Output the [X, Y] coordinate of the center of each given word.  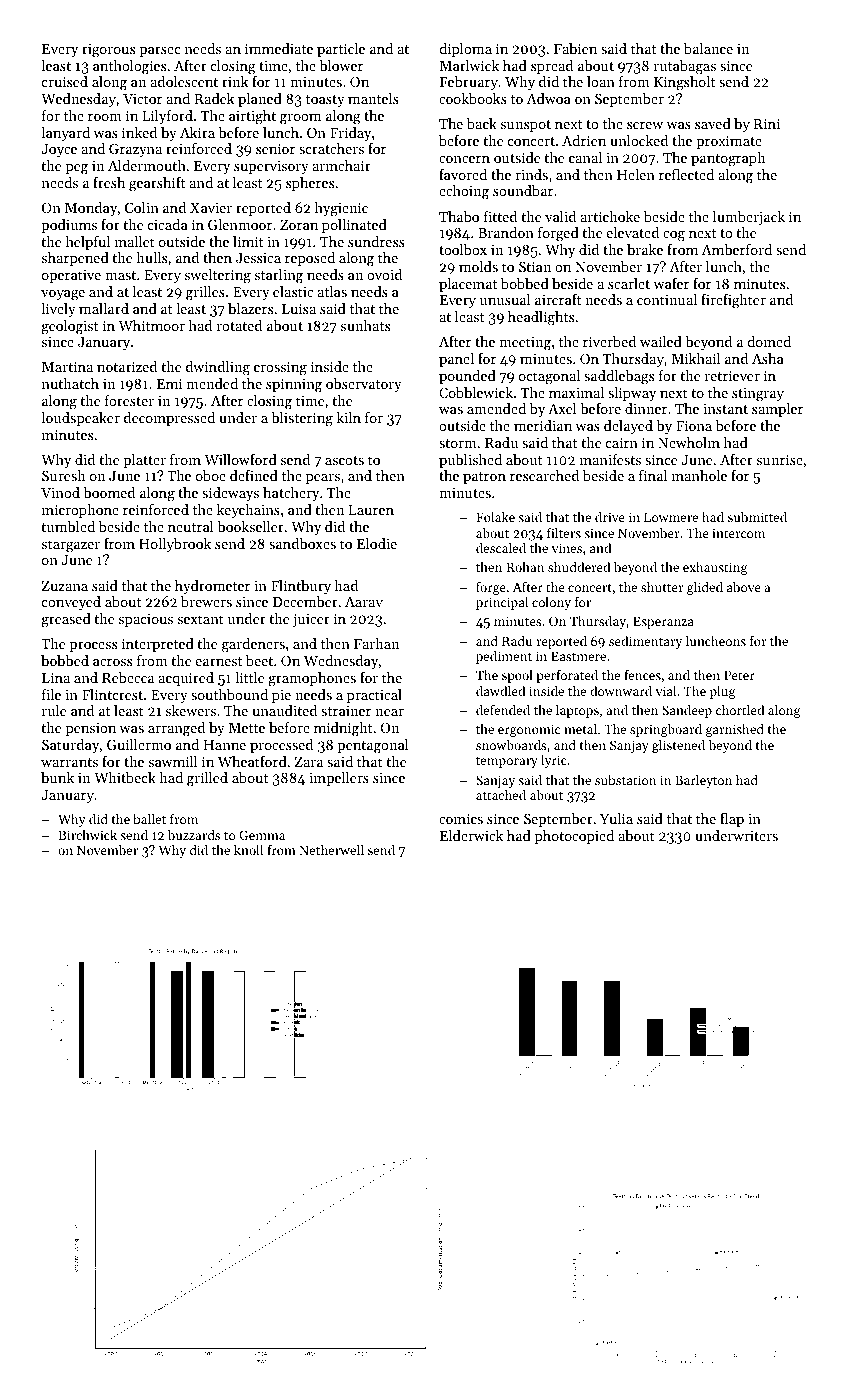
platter [144, 461]
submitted [757, 517]
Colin [142, 207]
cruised [65, 81]
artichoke [610, 216]
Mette [247, 728]
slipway [632, 394]
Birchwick [87, 835]
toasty [325, 101]
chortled [740, 710]
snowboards [511, 745]
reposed [310, 259]
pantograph [728, 159]
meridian [543, 425]
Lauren [371, 510]
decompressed [169, 419]
